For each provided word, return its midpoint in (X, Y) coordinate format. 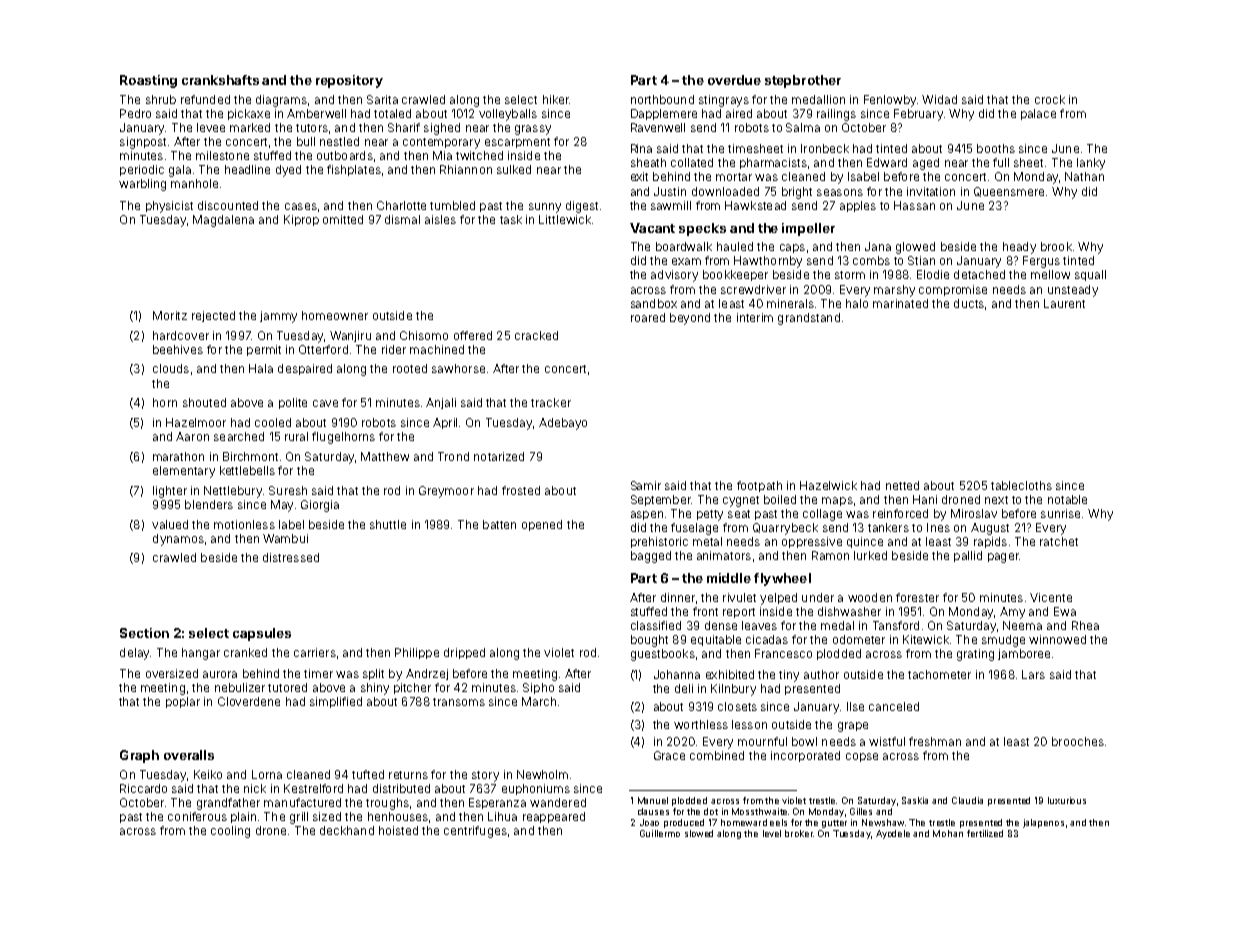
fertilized (985, 833)
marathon (178, 456)
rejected (213, 316)
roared (648, 317)
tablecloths (1021, 485)
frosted (521, 490)
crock (1050, 99)
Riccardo (143, 788)
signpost (143, 143)
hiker (556, 99)
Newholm (542, 774)
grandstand (809, 319)
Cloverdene (249, 701)
